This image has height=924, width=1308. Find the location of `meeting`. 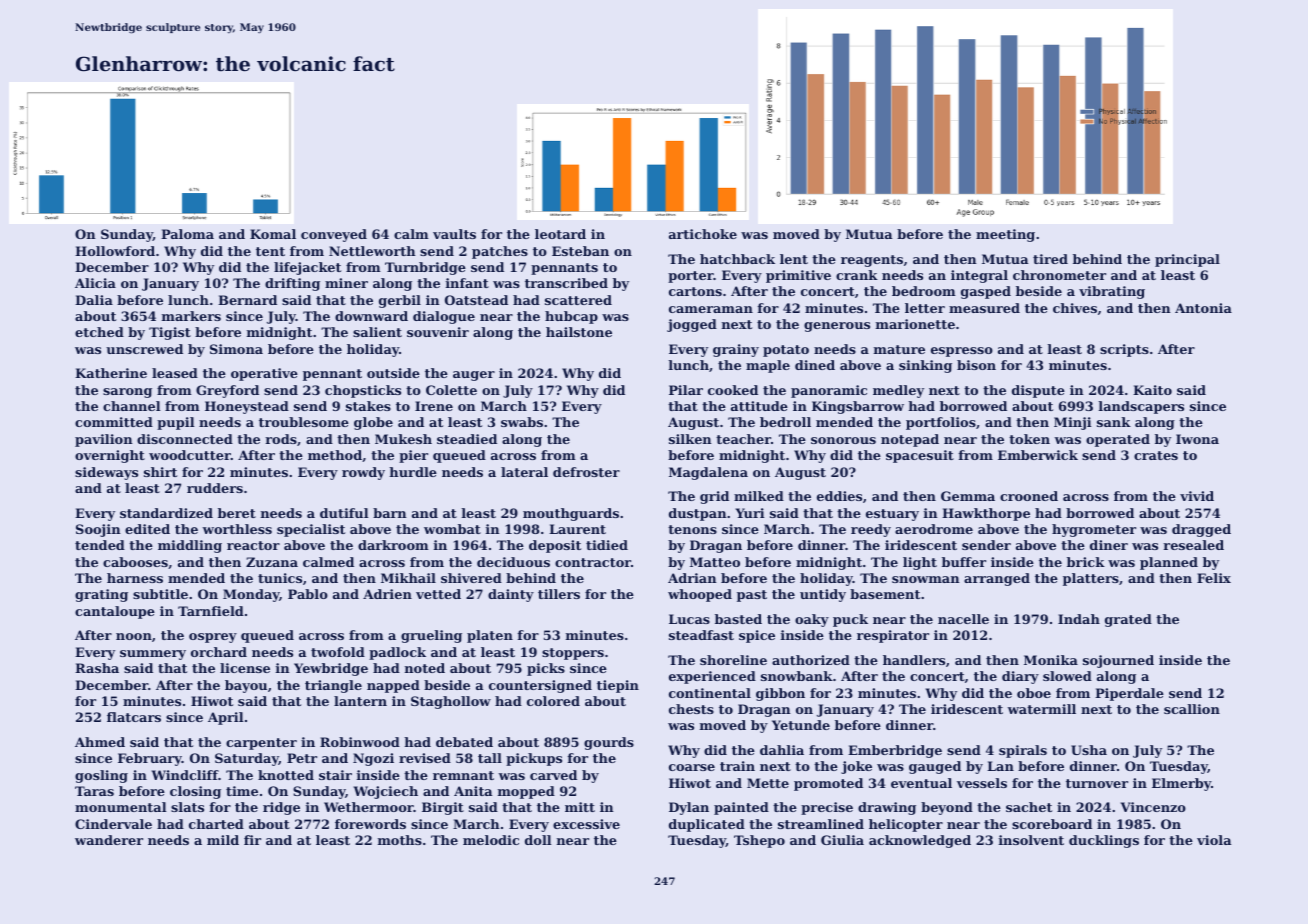

meeting is located at coordinates (1005, 235).
